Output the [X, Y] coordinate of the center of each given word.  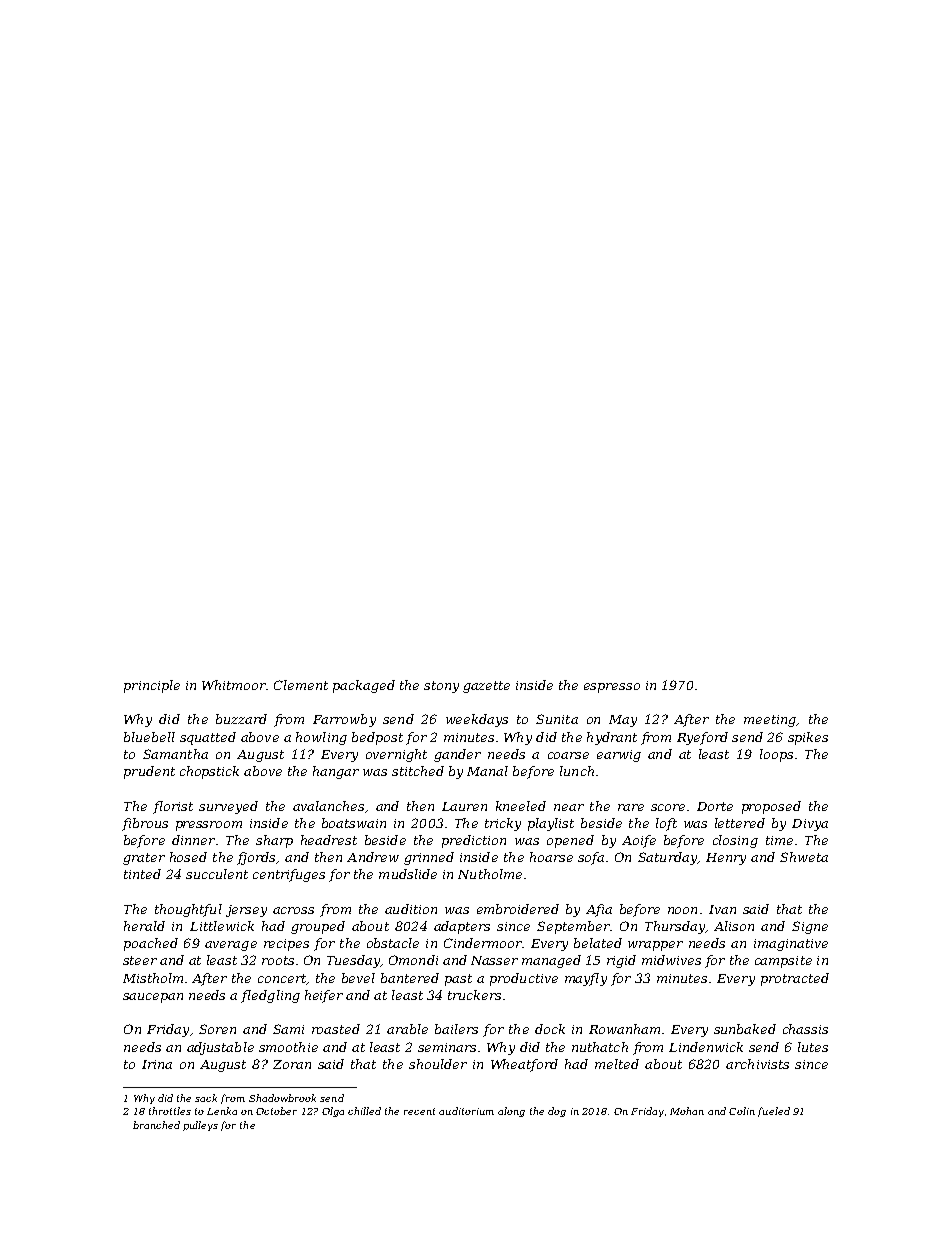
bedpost [377, 738]
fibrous [145, 824]
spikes [808, 738]
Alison [734, 926]
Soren [217, 1029]
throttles [170, 1111]
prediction [474, 841]
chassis [805, 1029]
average [231, 946]
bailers [456, 1029]
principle [152, 686]
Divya [810, 825]
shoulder [438, 1064]
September [573, 927]
